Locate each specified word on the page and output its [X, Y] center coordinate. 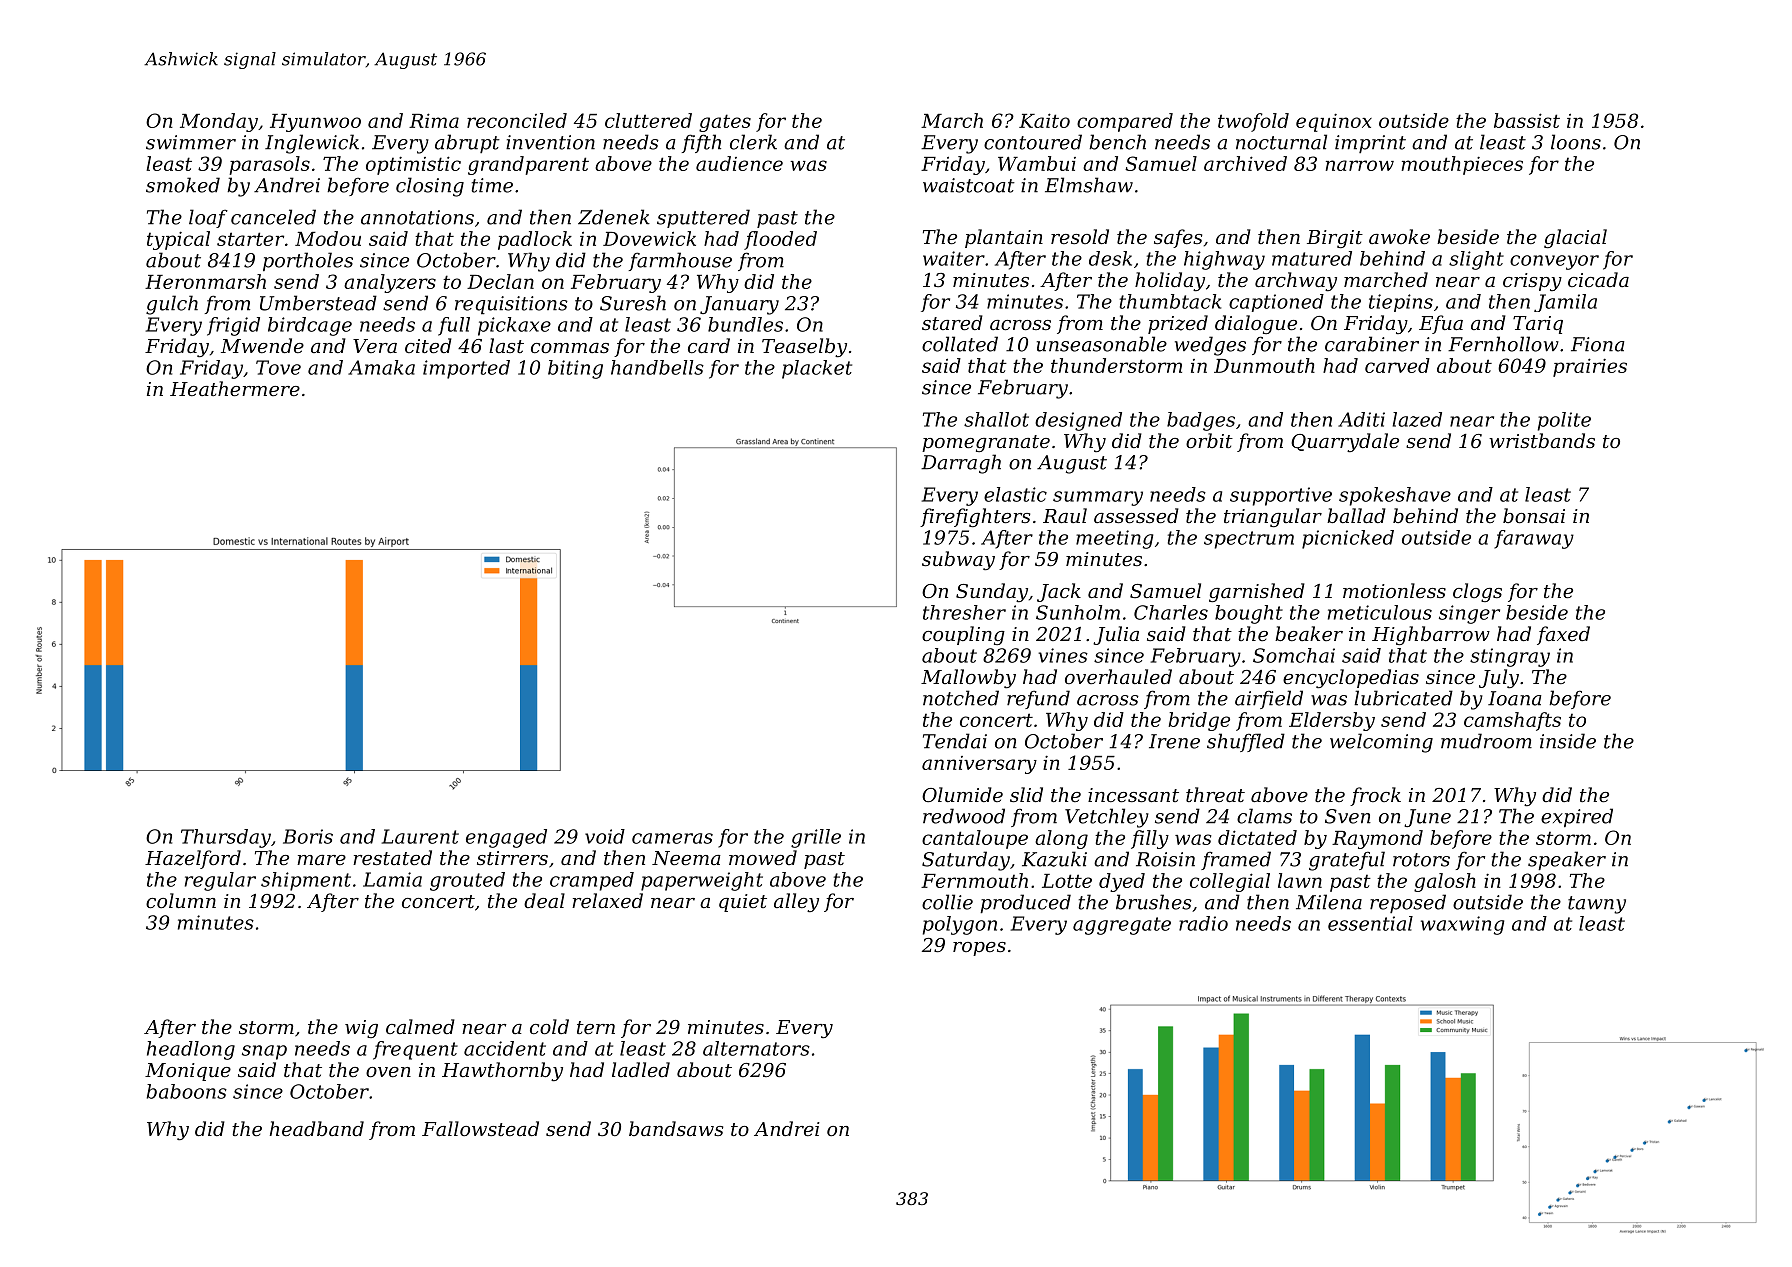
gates [725, 123]
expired [1577, 817]
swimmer [191, 142]
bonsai [1534, 515]
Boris [308, 836]
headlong [191, 1050]
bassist [1527, 120]
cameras [672, 838]
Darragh [961, 464]
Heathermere [235, 388]
